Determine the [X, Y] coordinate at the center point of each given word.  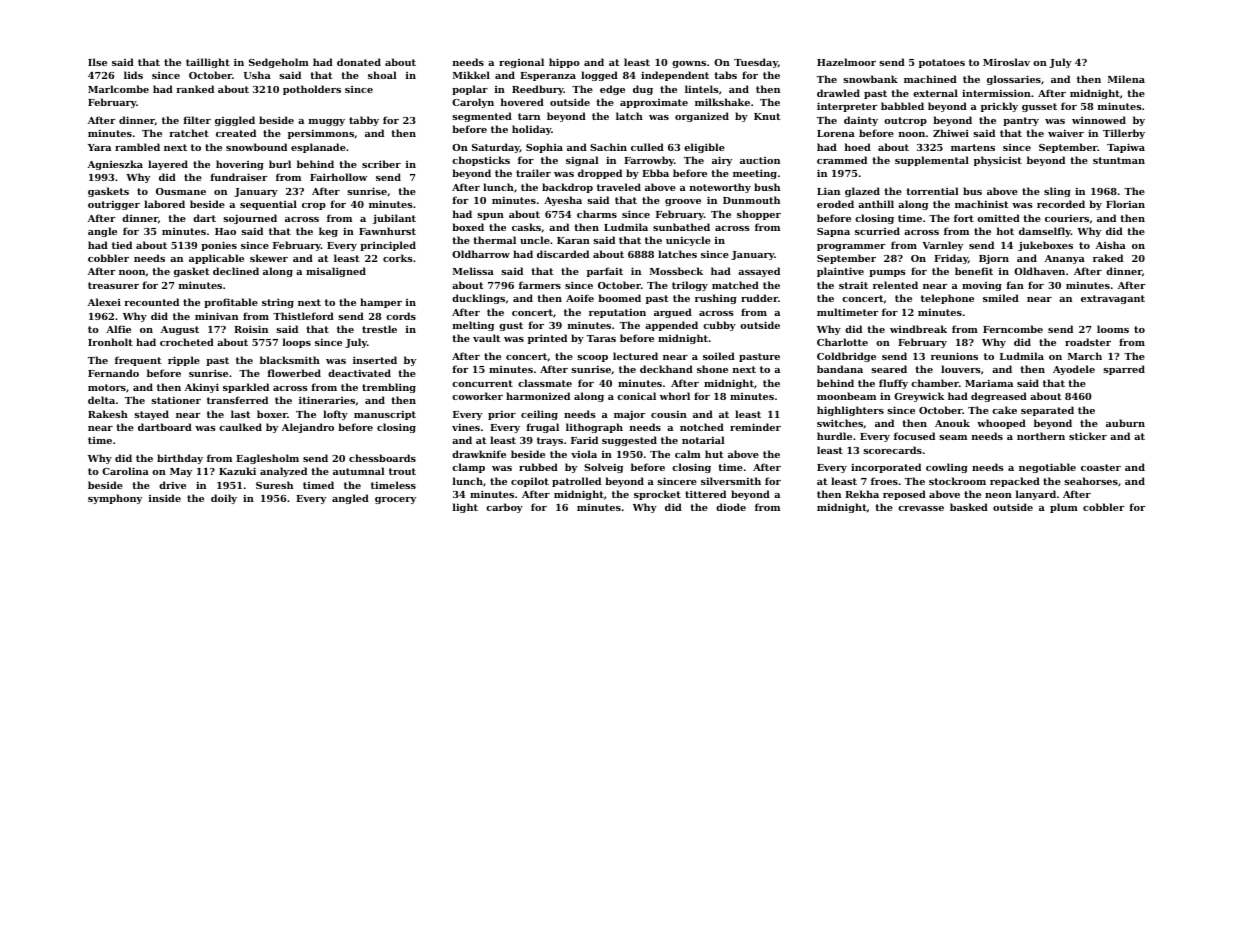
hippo [564, 63]
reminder [755, 427]
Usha [257, 75]
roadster [1088, 342]
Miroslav [1006, 62]
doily [224, 499]
